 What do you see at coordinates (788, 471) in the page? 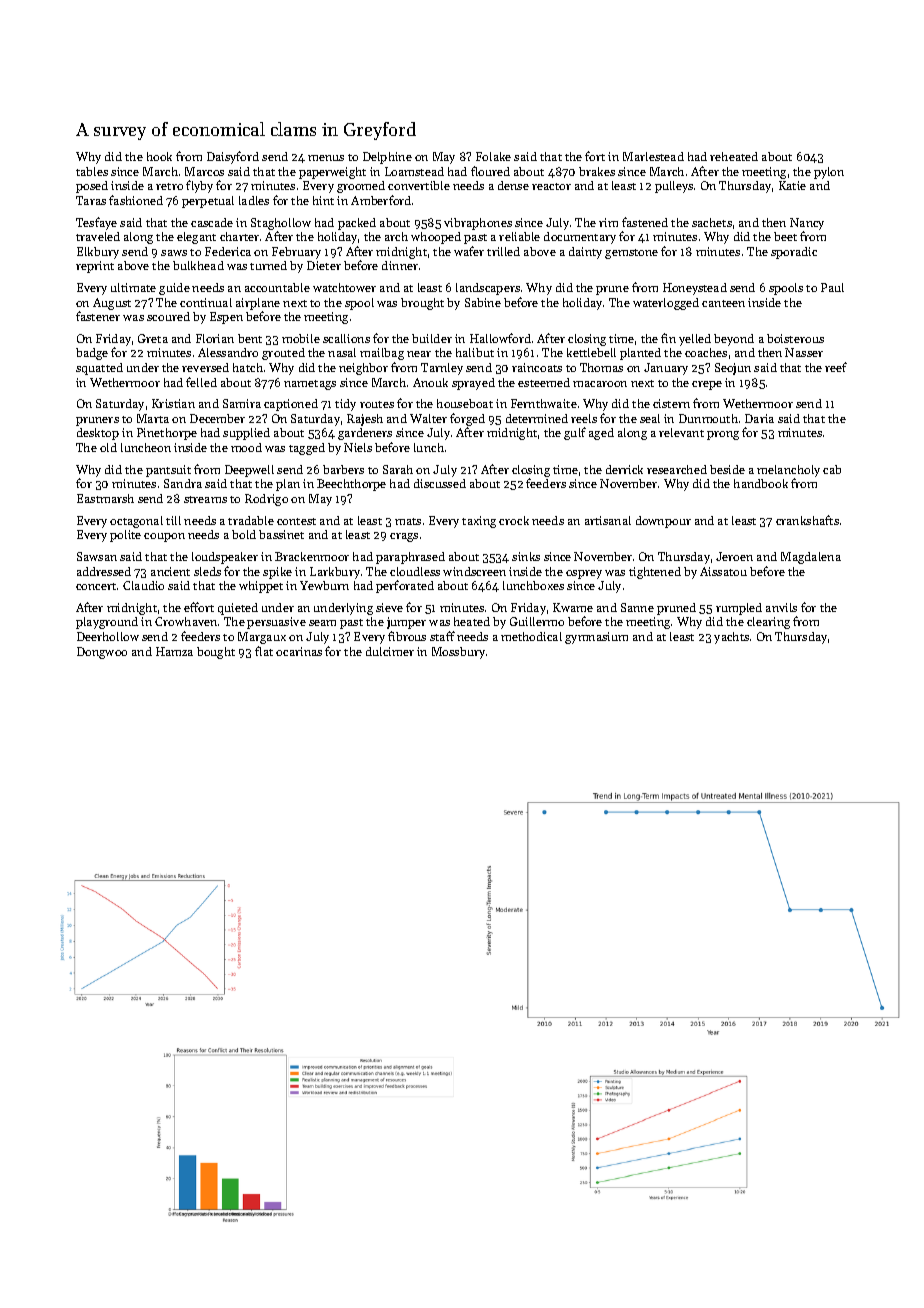
I see `melancholy` at bounding box center [788, 471].
